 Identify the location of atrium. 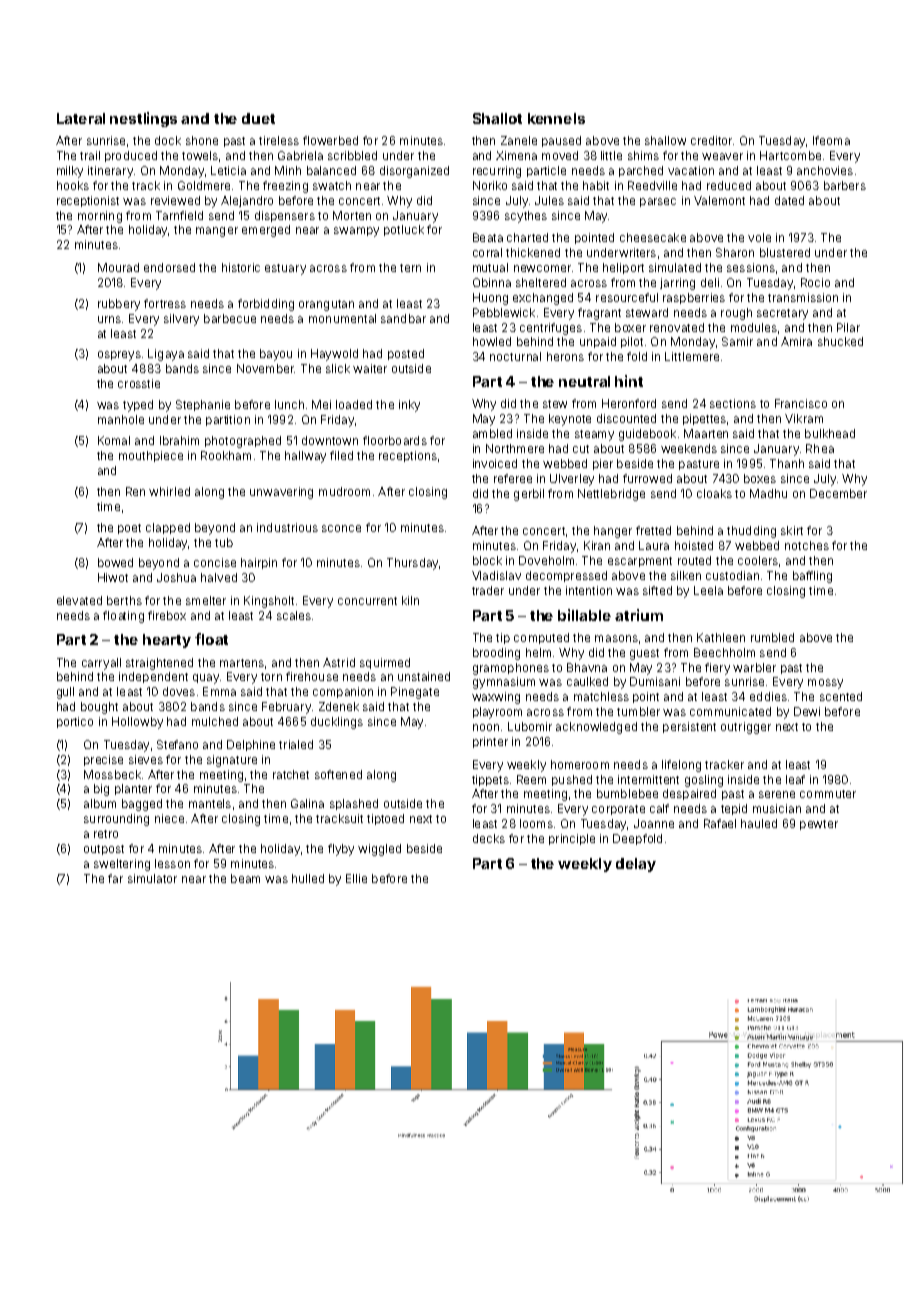
(639, 615).
